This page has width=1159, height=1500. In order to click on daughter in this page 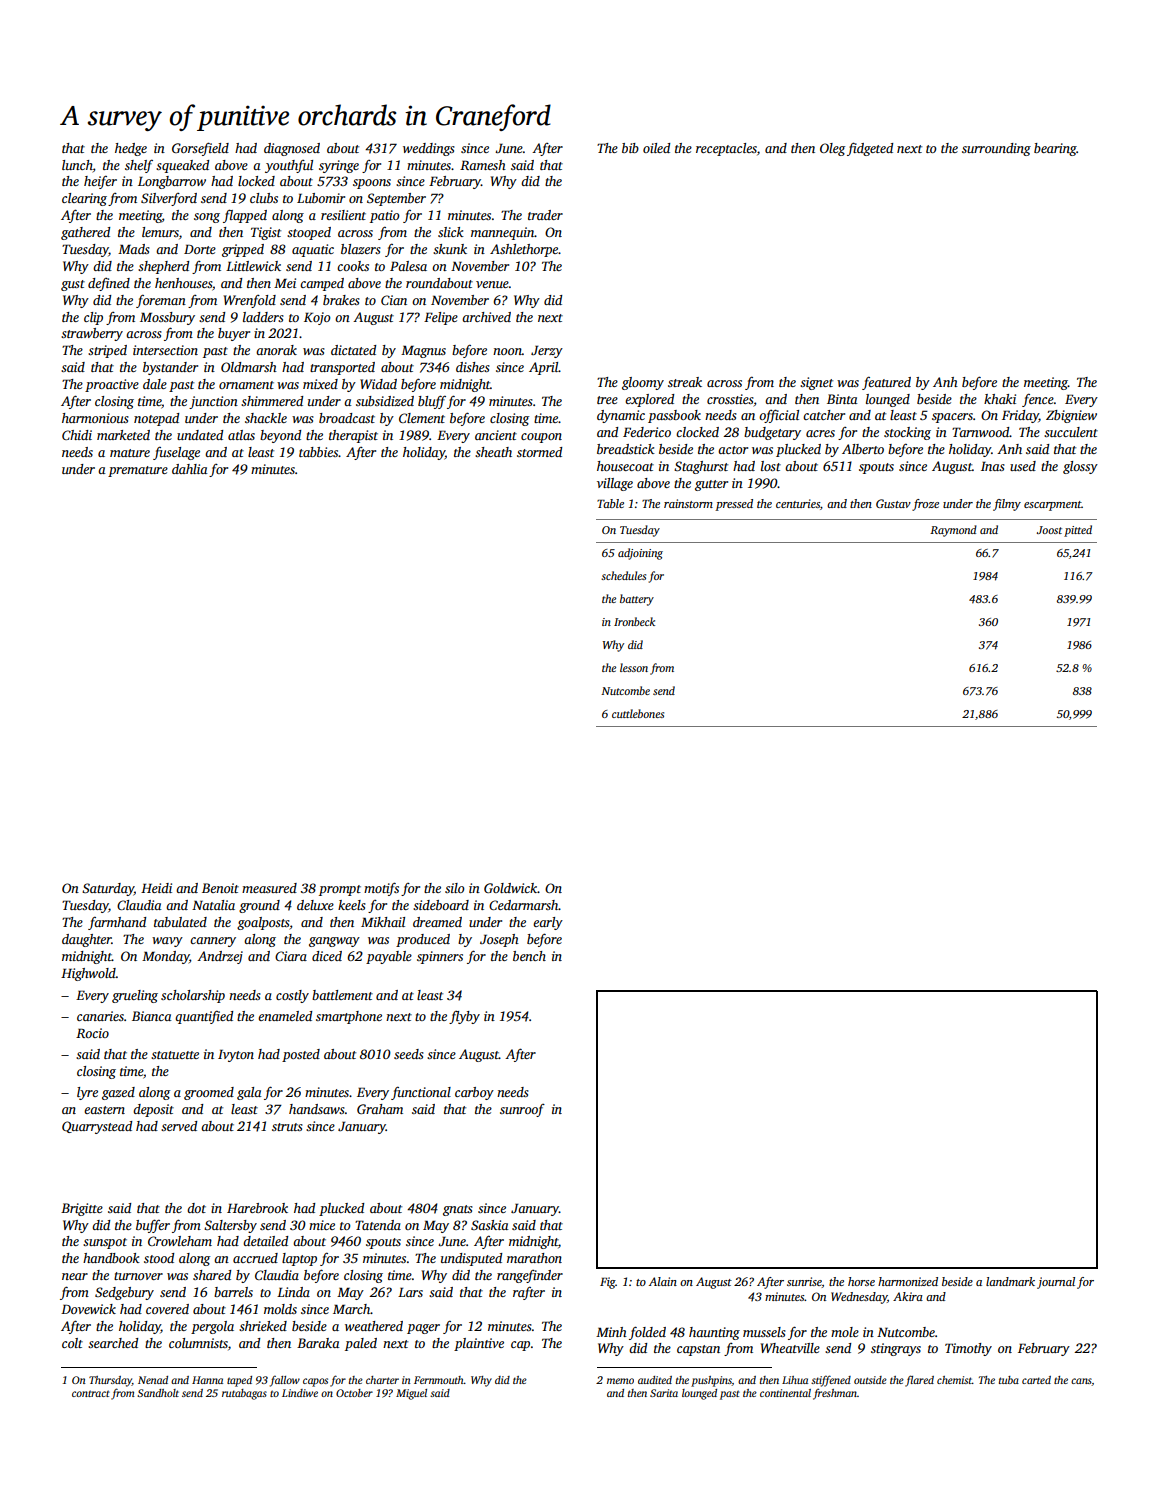, I will do `click(87, 940)`.
